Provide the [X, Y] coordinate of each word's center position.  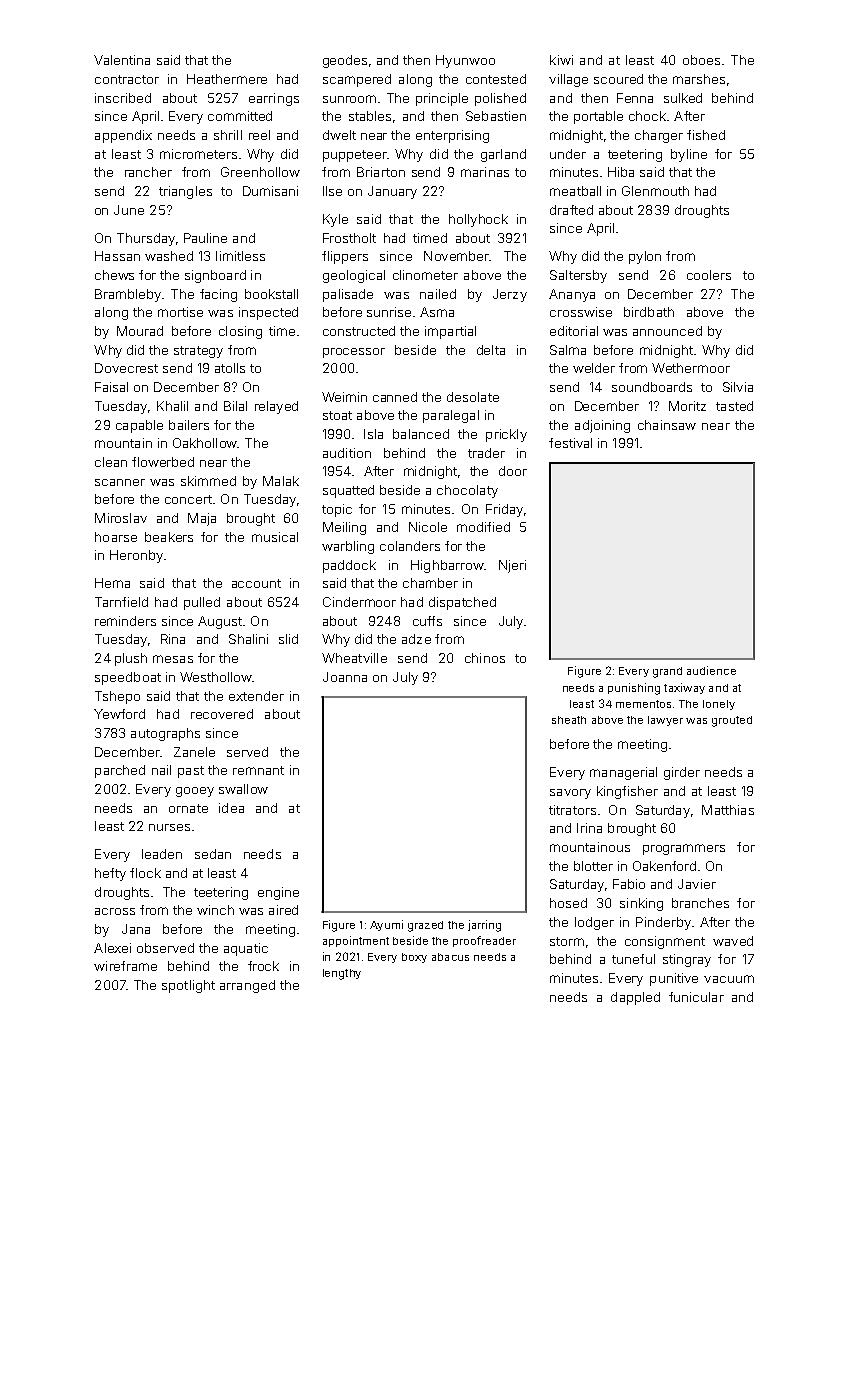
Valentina [122, 60]
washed [169, 256]
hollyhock [478, 220]
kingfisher [627, 792]
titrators [572, 810]
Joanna [345, 677]
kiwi [561, 60]
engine [278, 893]
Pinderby [663, 923]
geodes [345, 61]
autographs [165, 734]
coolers [709, 275]
